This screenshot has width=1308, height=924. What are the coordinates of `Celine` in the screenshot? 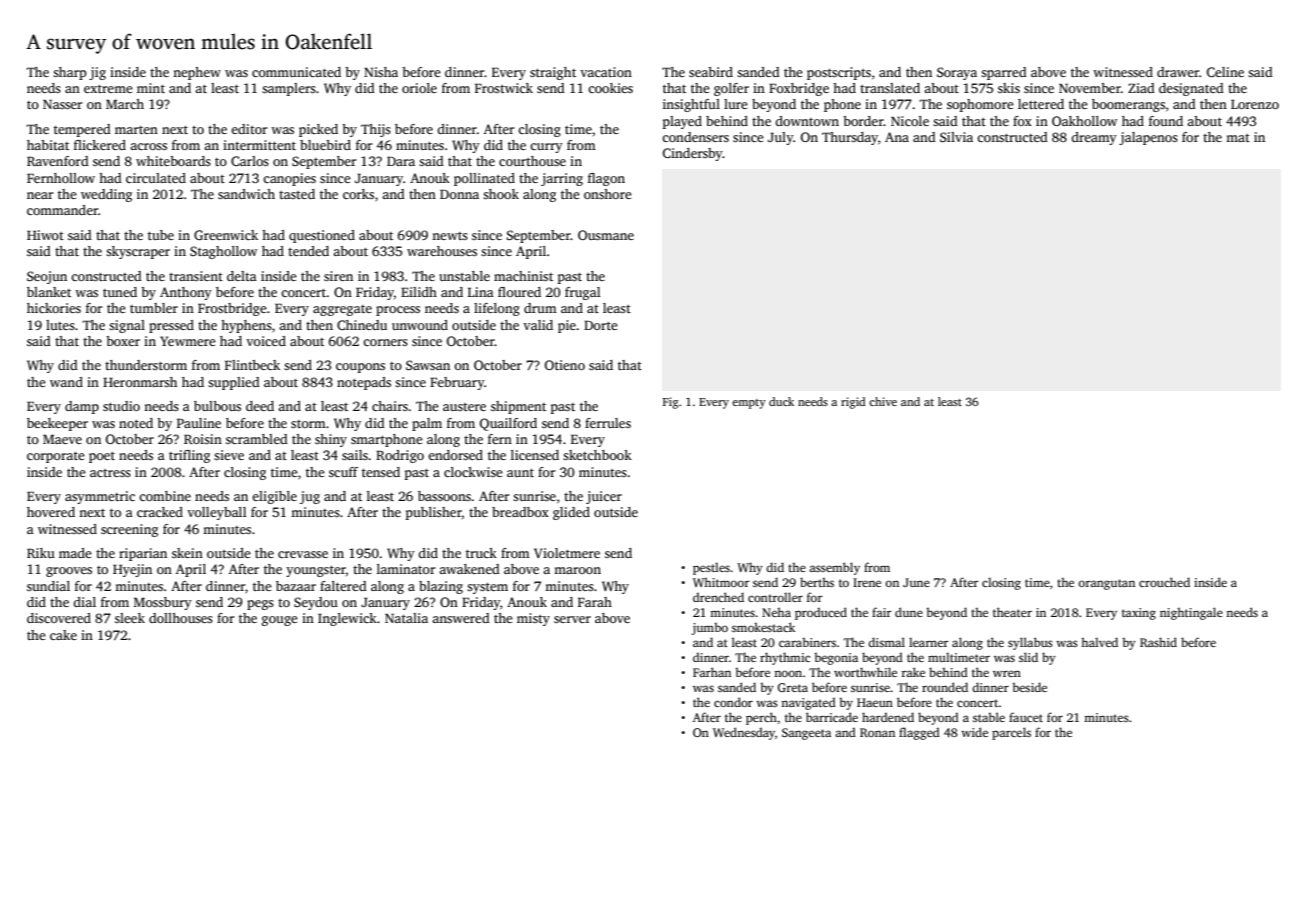 It's located at (1225, 72).
